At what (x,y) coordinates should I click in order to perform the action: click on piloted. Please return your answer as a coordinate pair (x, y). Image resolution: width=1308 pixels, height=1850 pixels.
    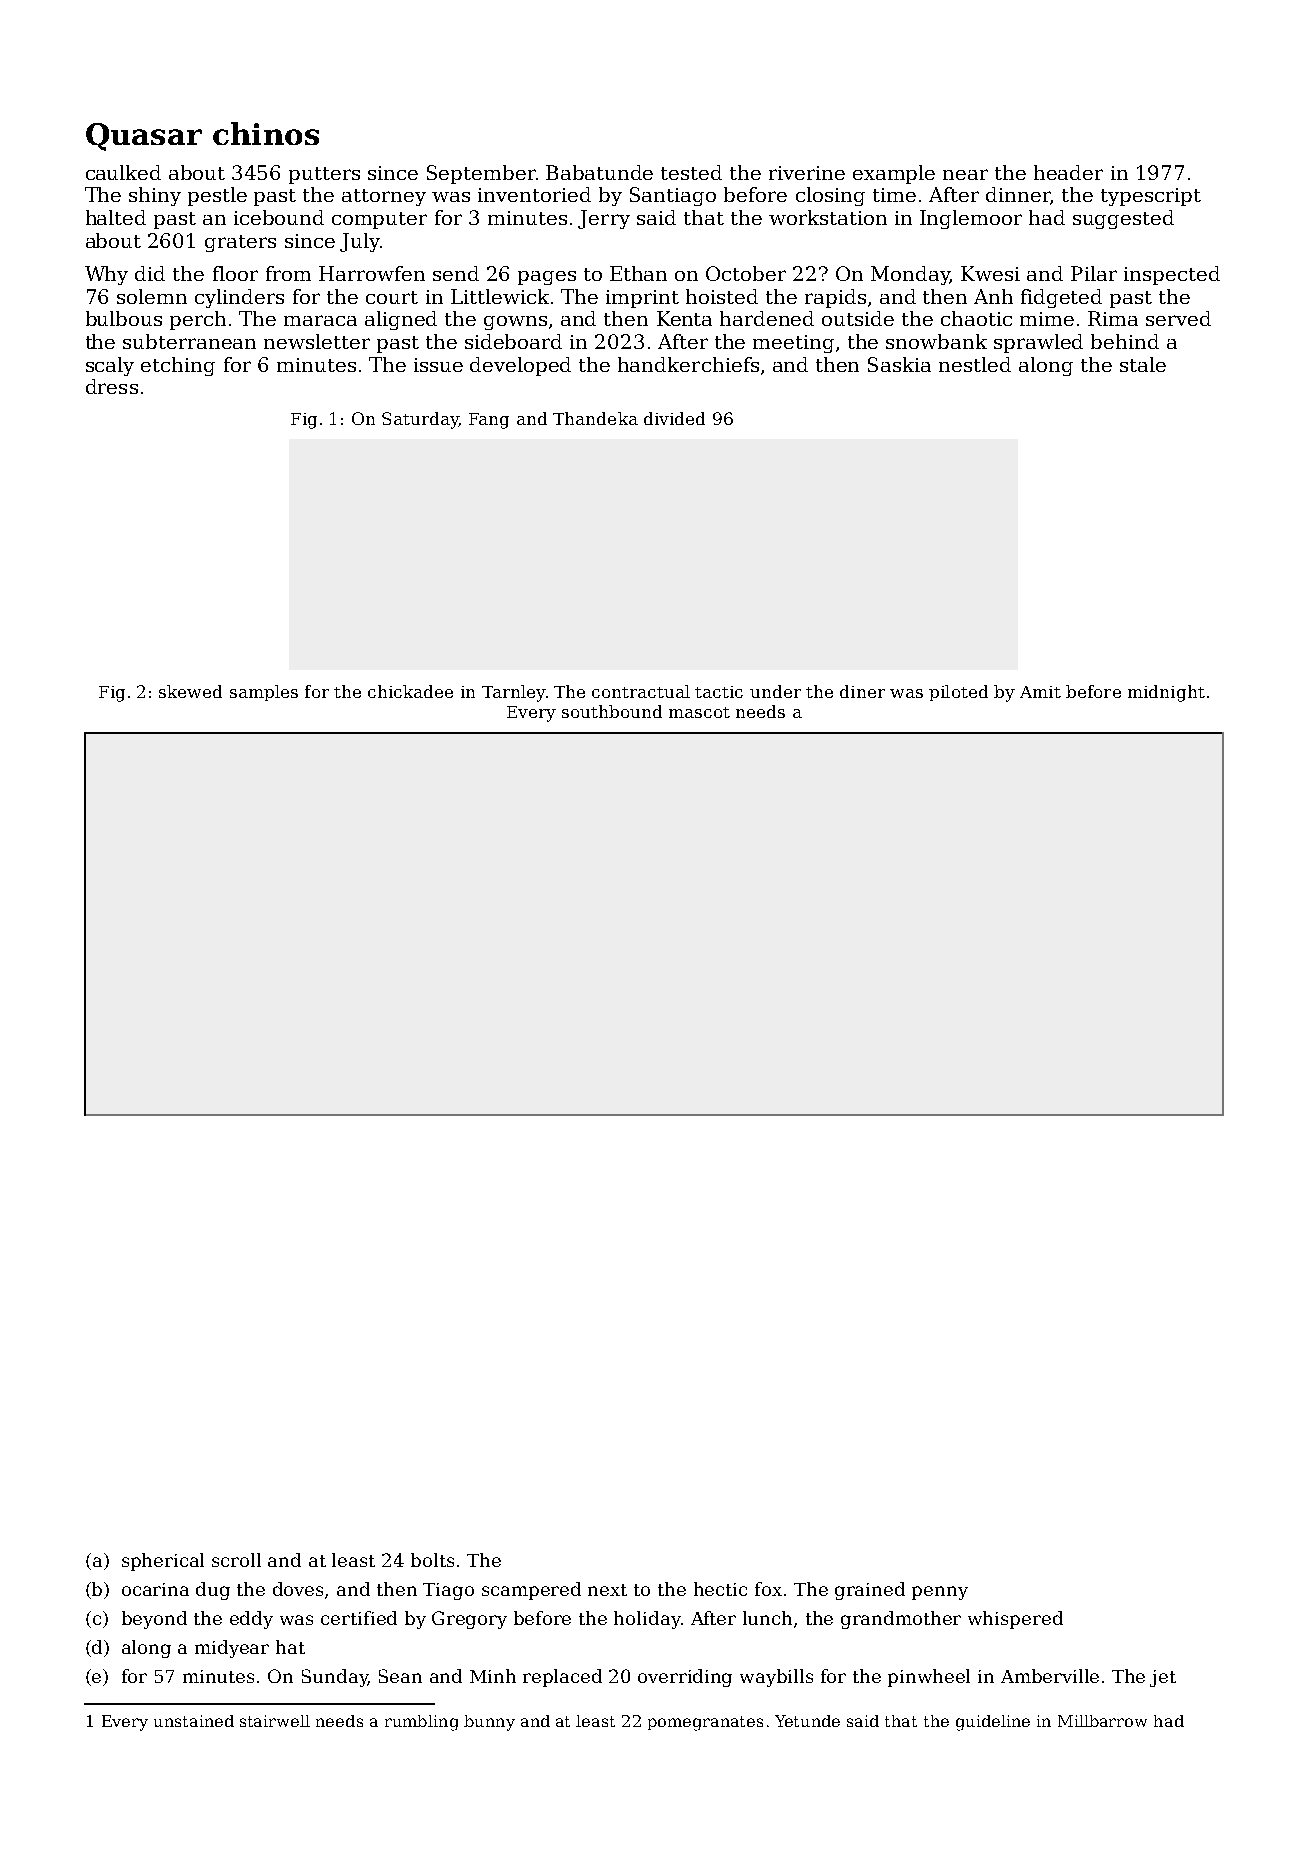
    Looking at the image, I should click on (958, 693).
